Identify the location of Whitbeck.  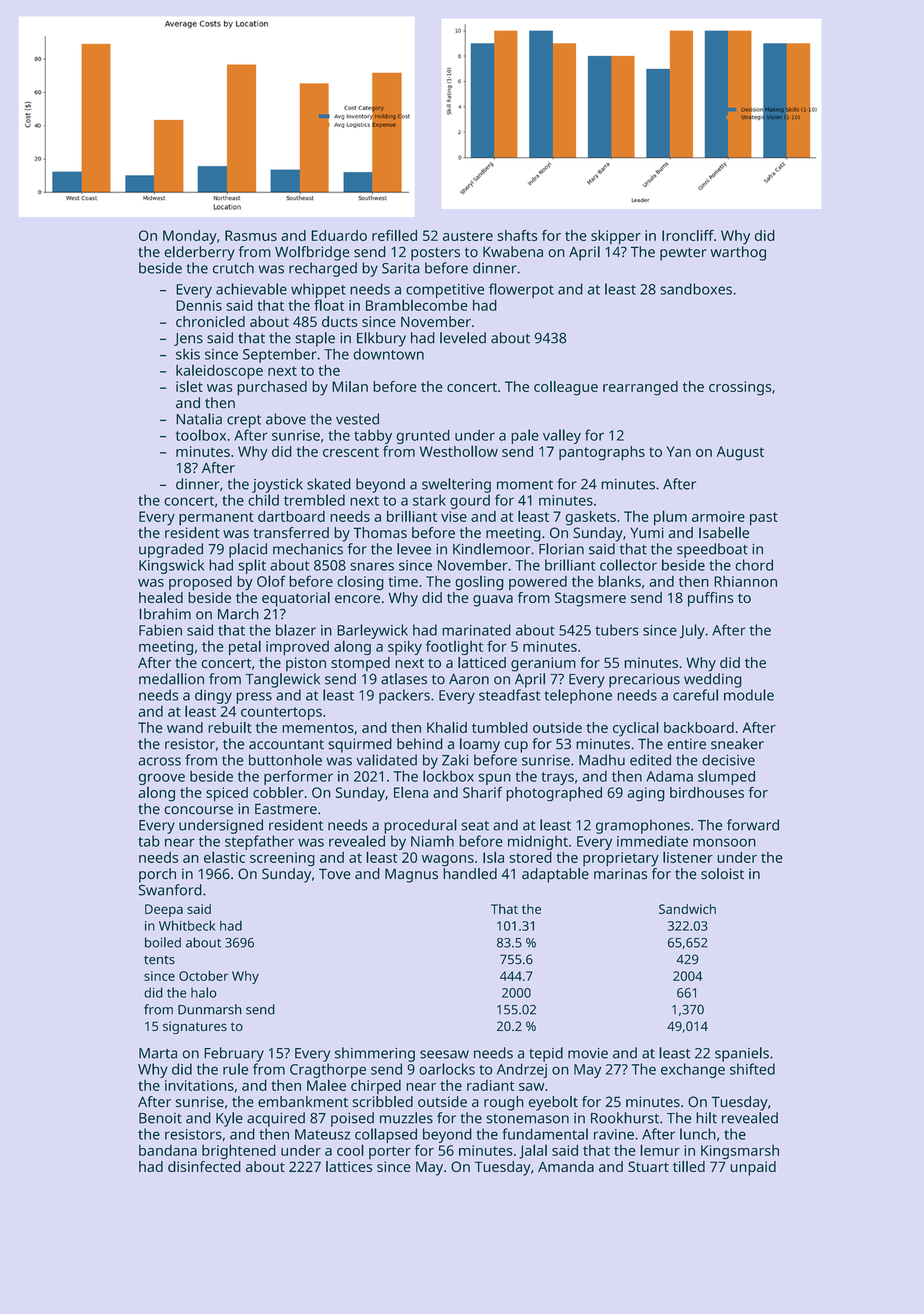
(187, 925).
